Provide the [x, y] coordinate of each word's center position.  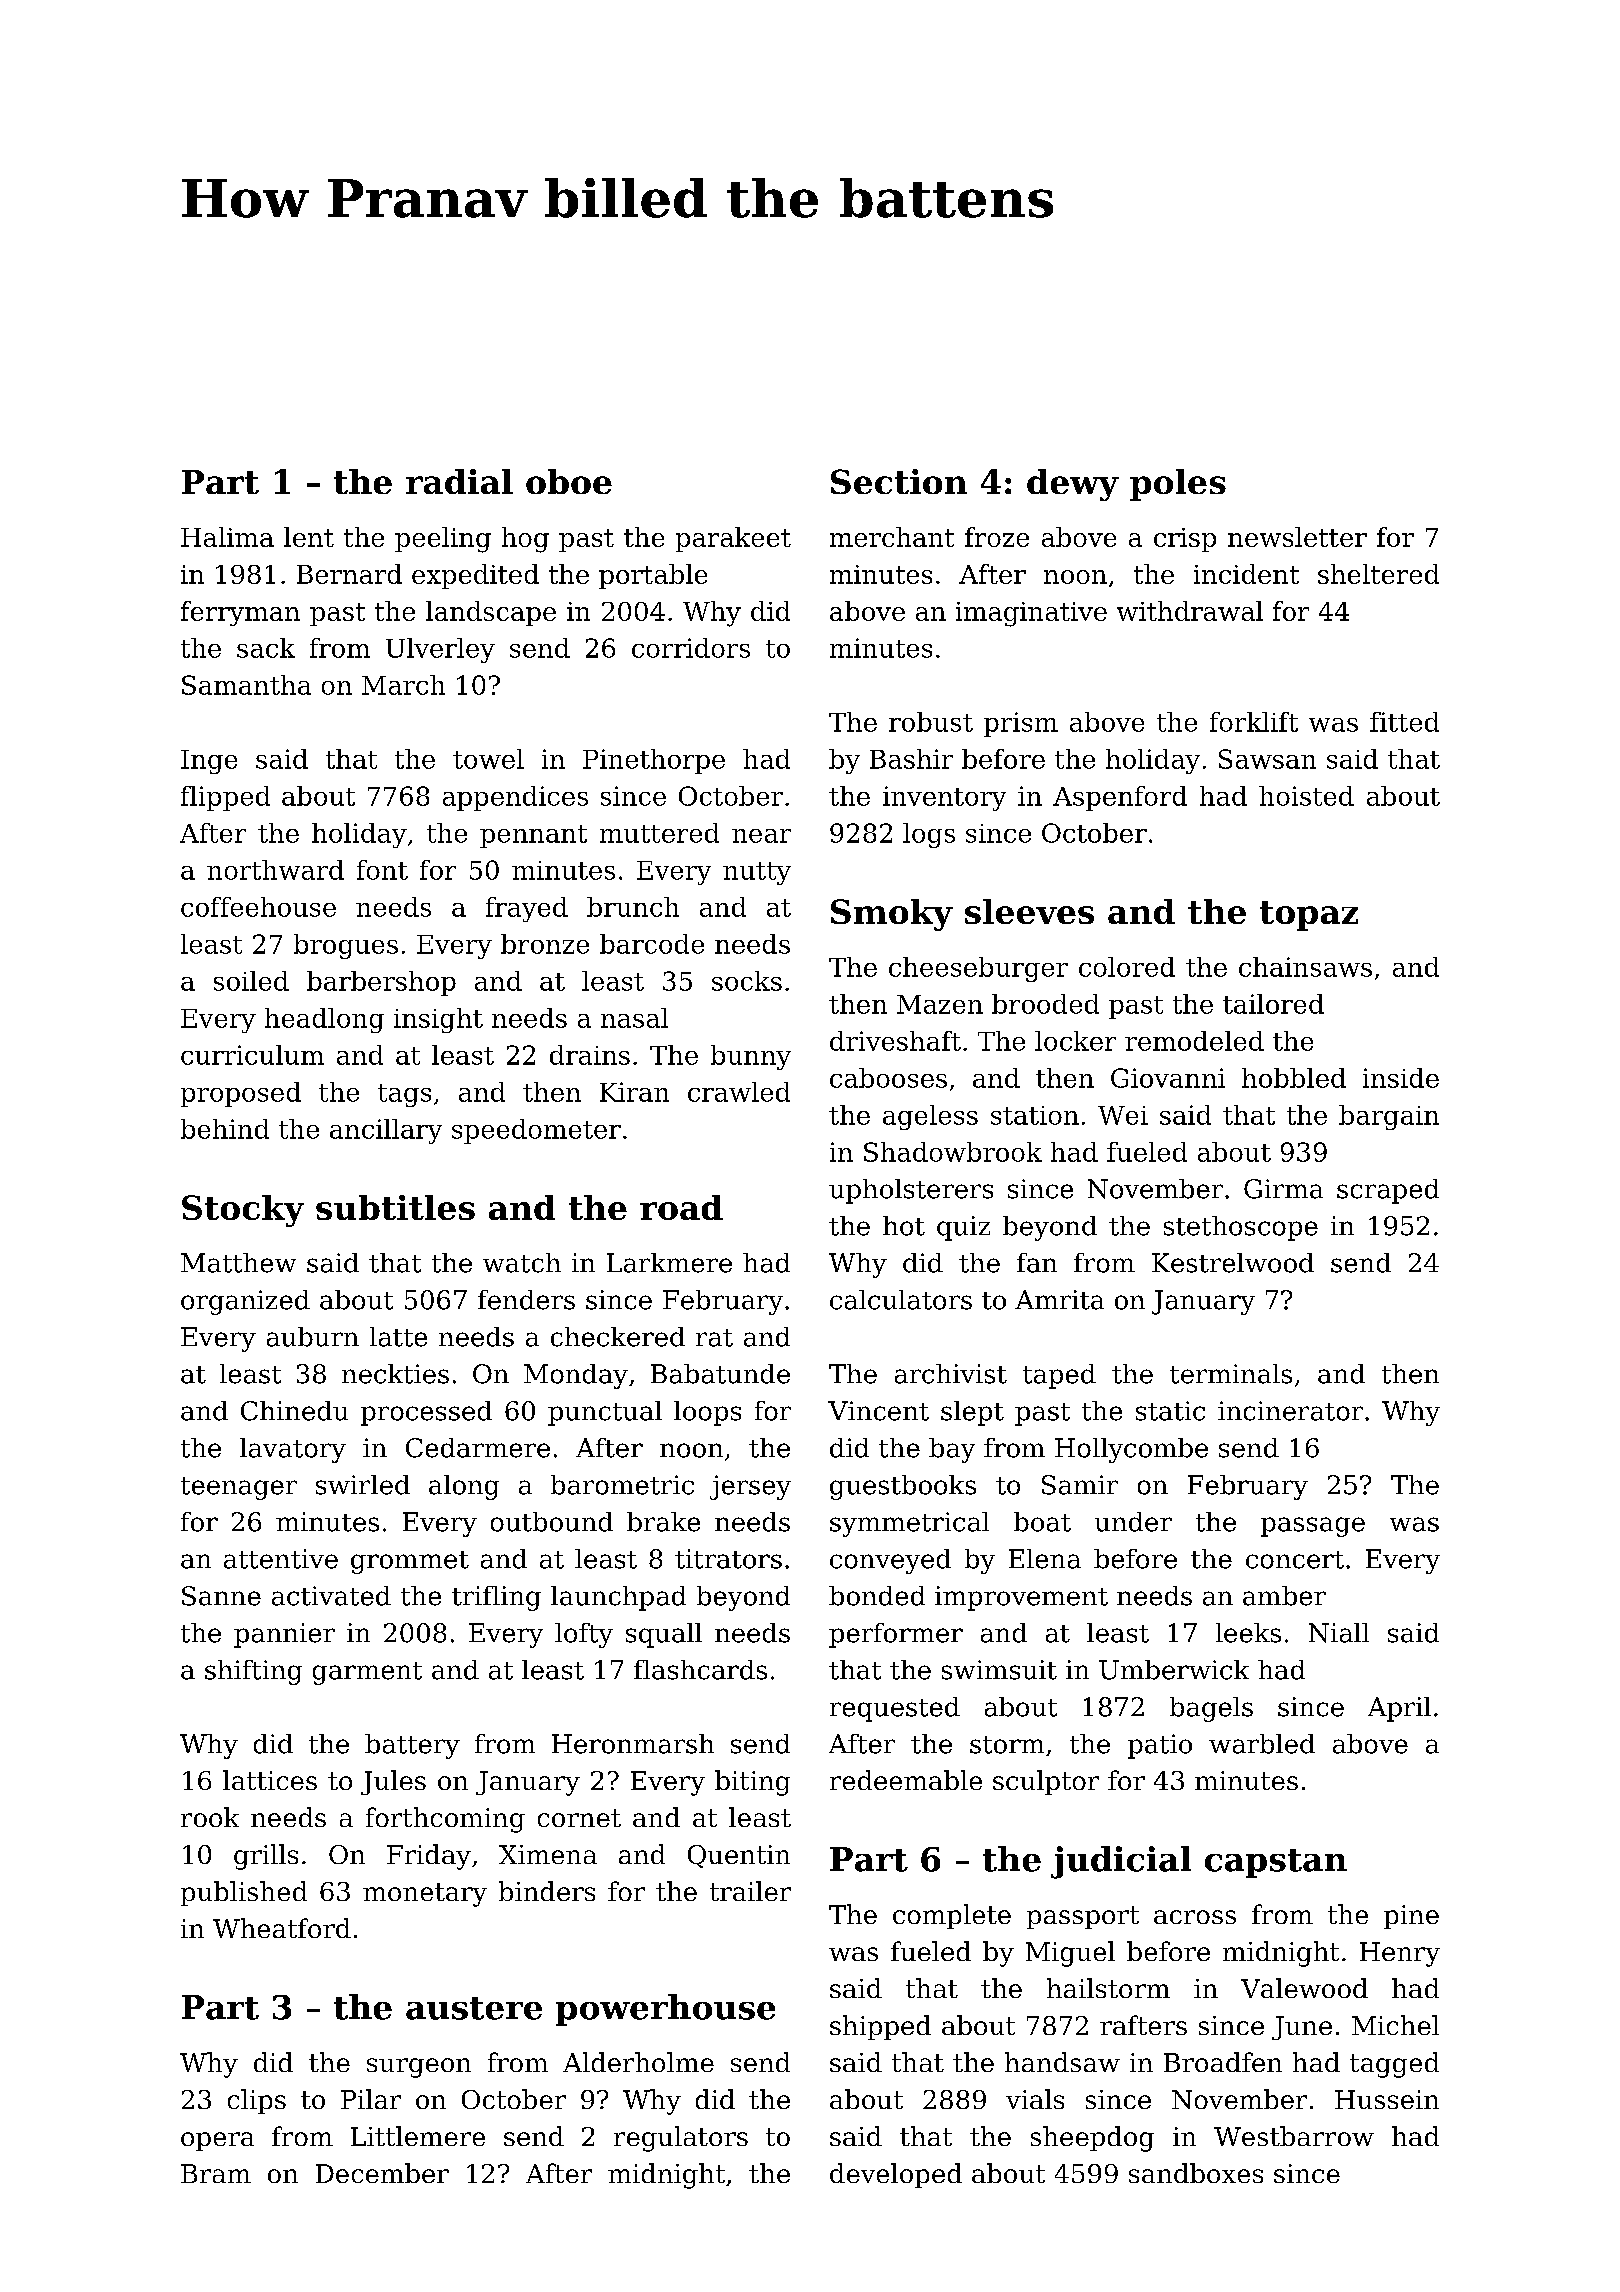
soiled [251, 981]
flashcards [700, 1670]
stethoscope [1241, 1228]
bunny [751, 1057]
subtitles [395, 1207]
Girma [1283, 1189]
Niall [1339, 1633]
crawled [739, 1092]
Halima [227, 537]
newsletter [1297, 537]
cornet [579, 1818]
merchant [892, 537]
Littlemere [418, 2136]
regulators [681, 2139]
